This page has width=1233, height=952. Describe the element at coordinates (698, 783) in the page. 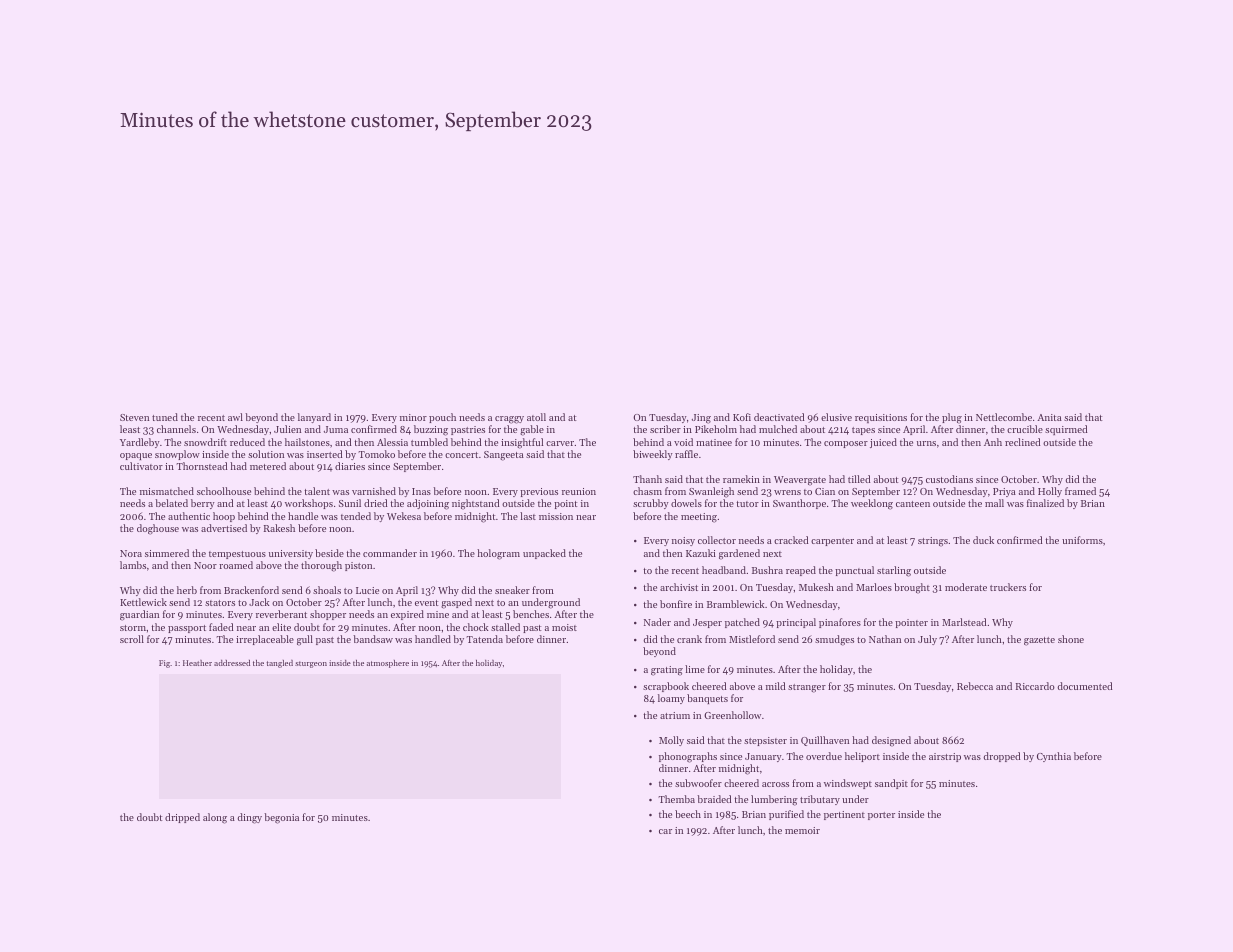

I see `subwoofer` at that location.
